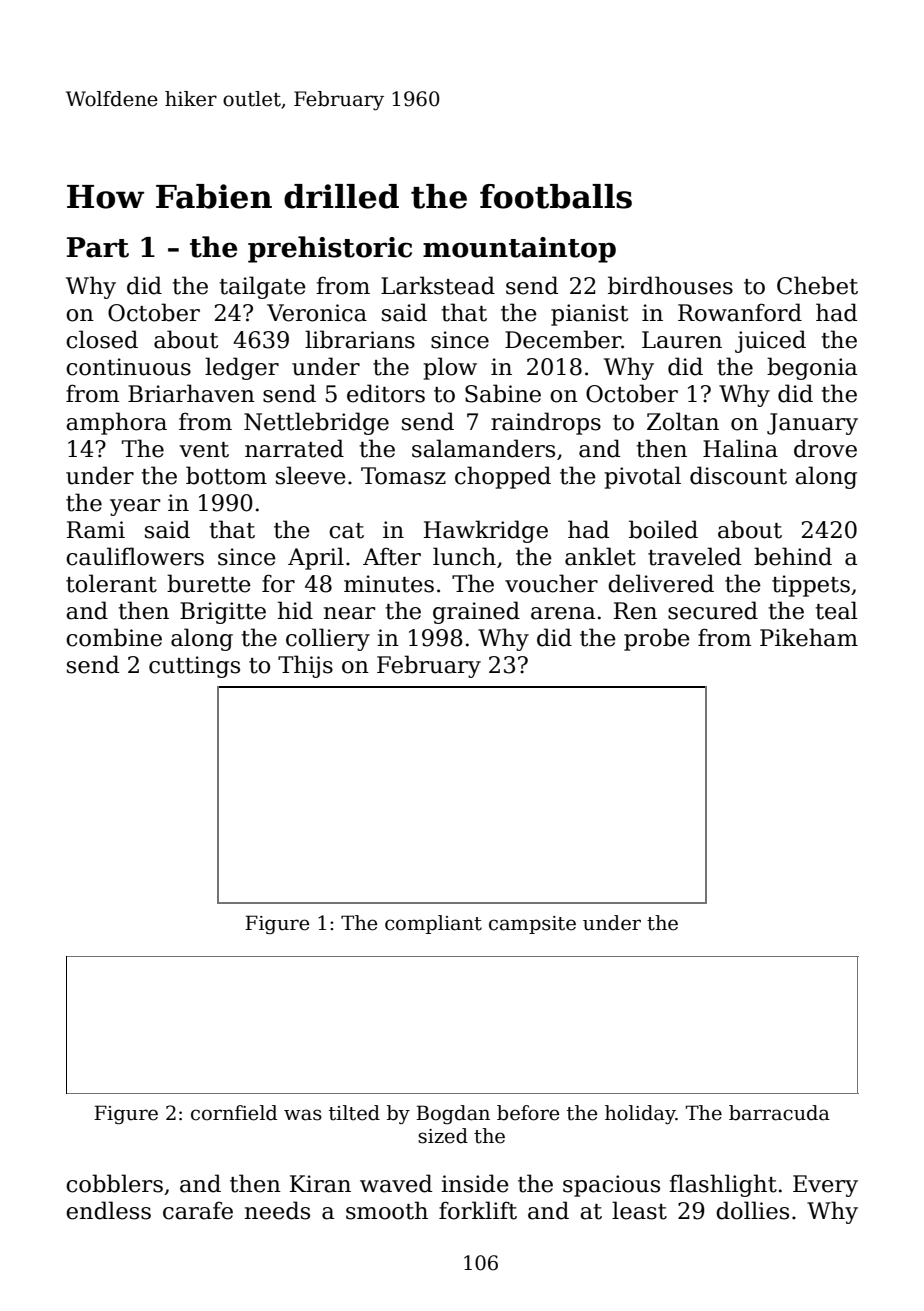 Image resolution: width=924 pixels, height=1311 pixels. What do you see at coordinates (262, 287) in the document?
I see `tailgate` at bounding box center [262, 287].
